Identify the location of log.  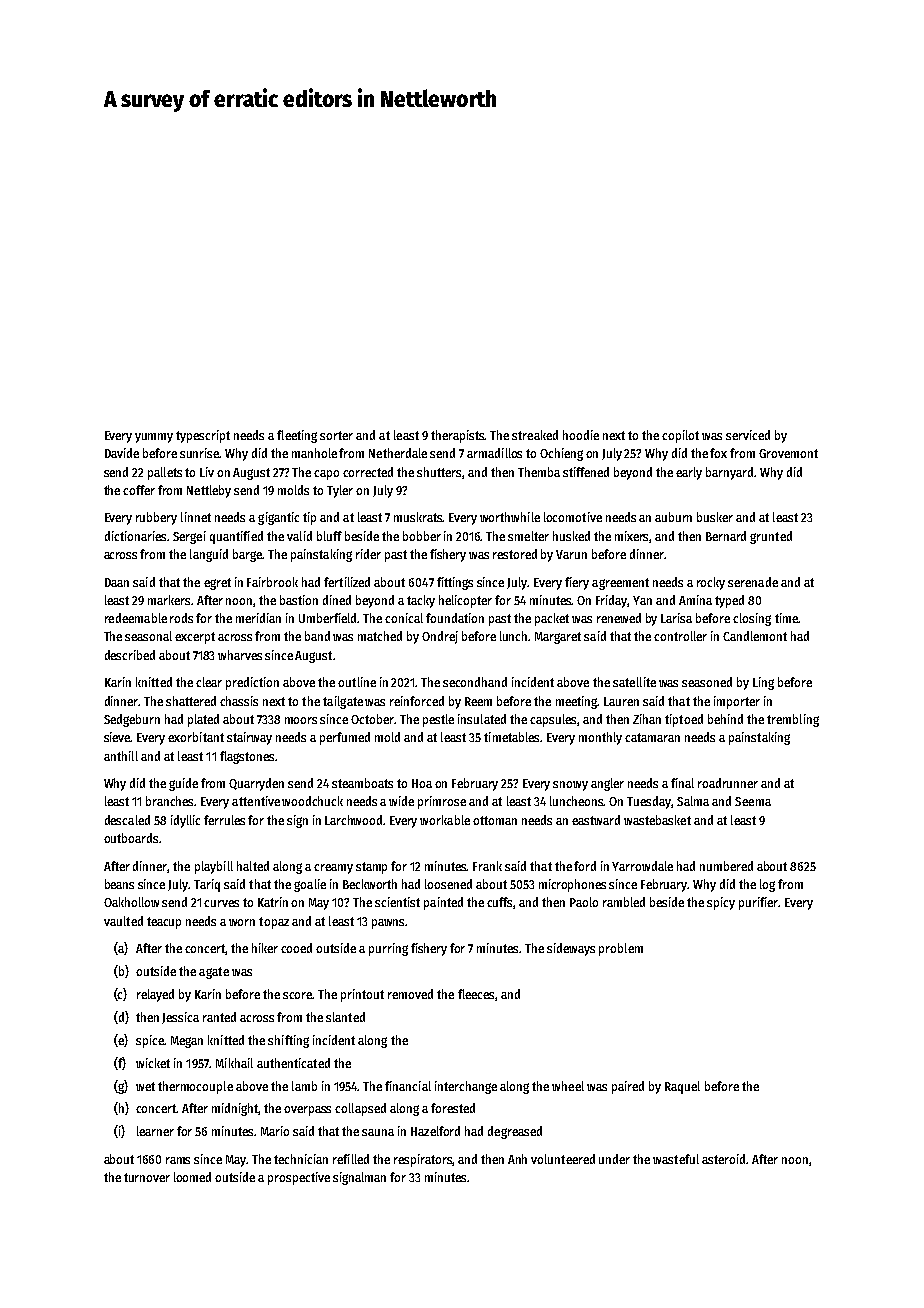
(767, 885).
